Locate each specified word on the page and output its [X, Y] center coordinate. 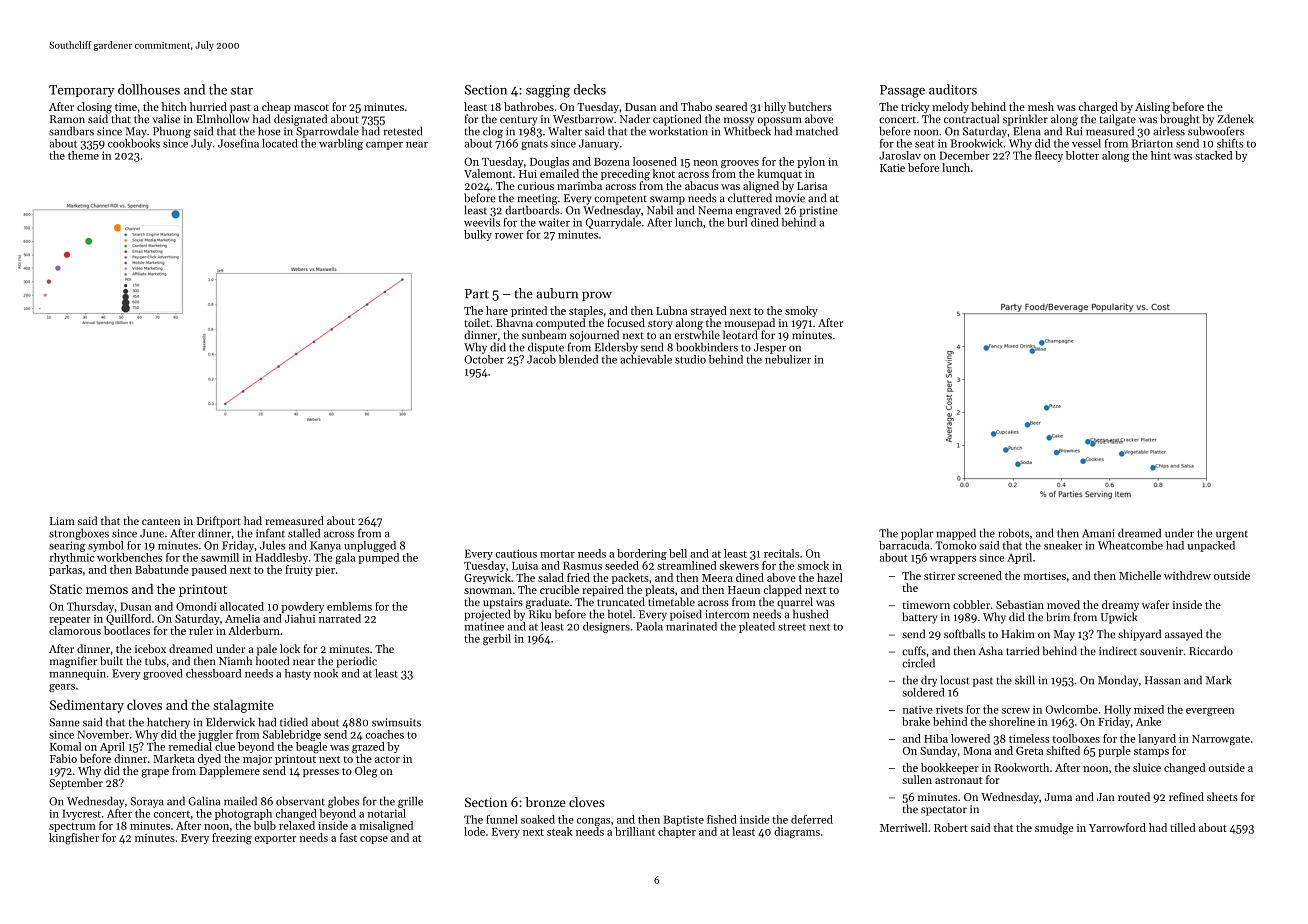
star [242, 90]
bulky [478, 235]
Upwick [1119, 618]
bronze [545, 802]
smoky [801, 311]
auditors [953, 89]
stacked [1213, 155]
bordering [642, 554]
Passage [902, 91]
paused [209, 570]
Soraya [147, 802]
